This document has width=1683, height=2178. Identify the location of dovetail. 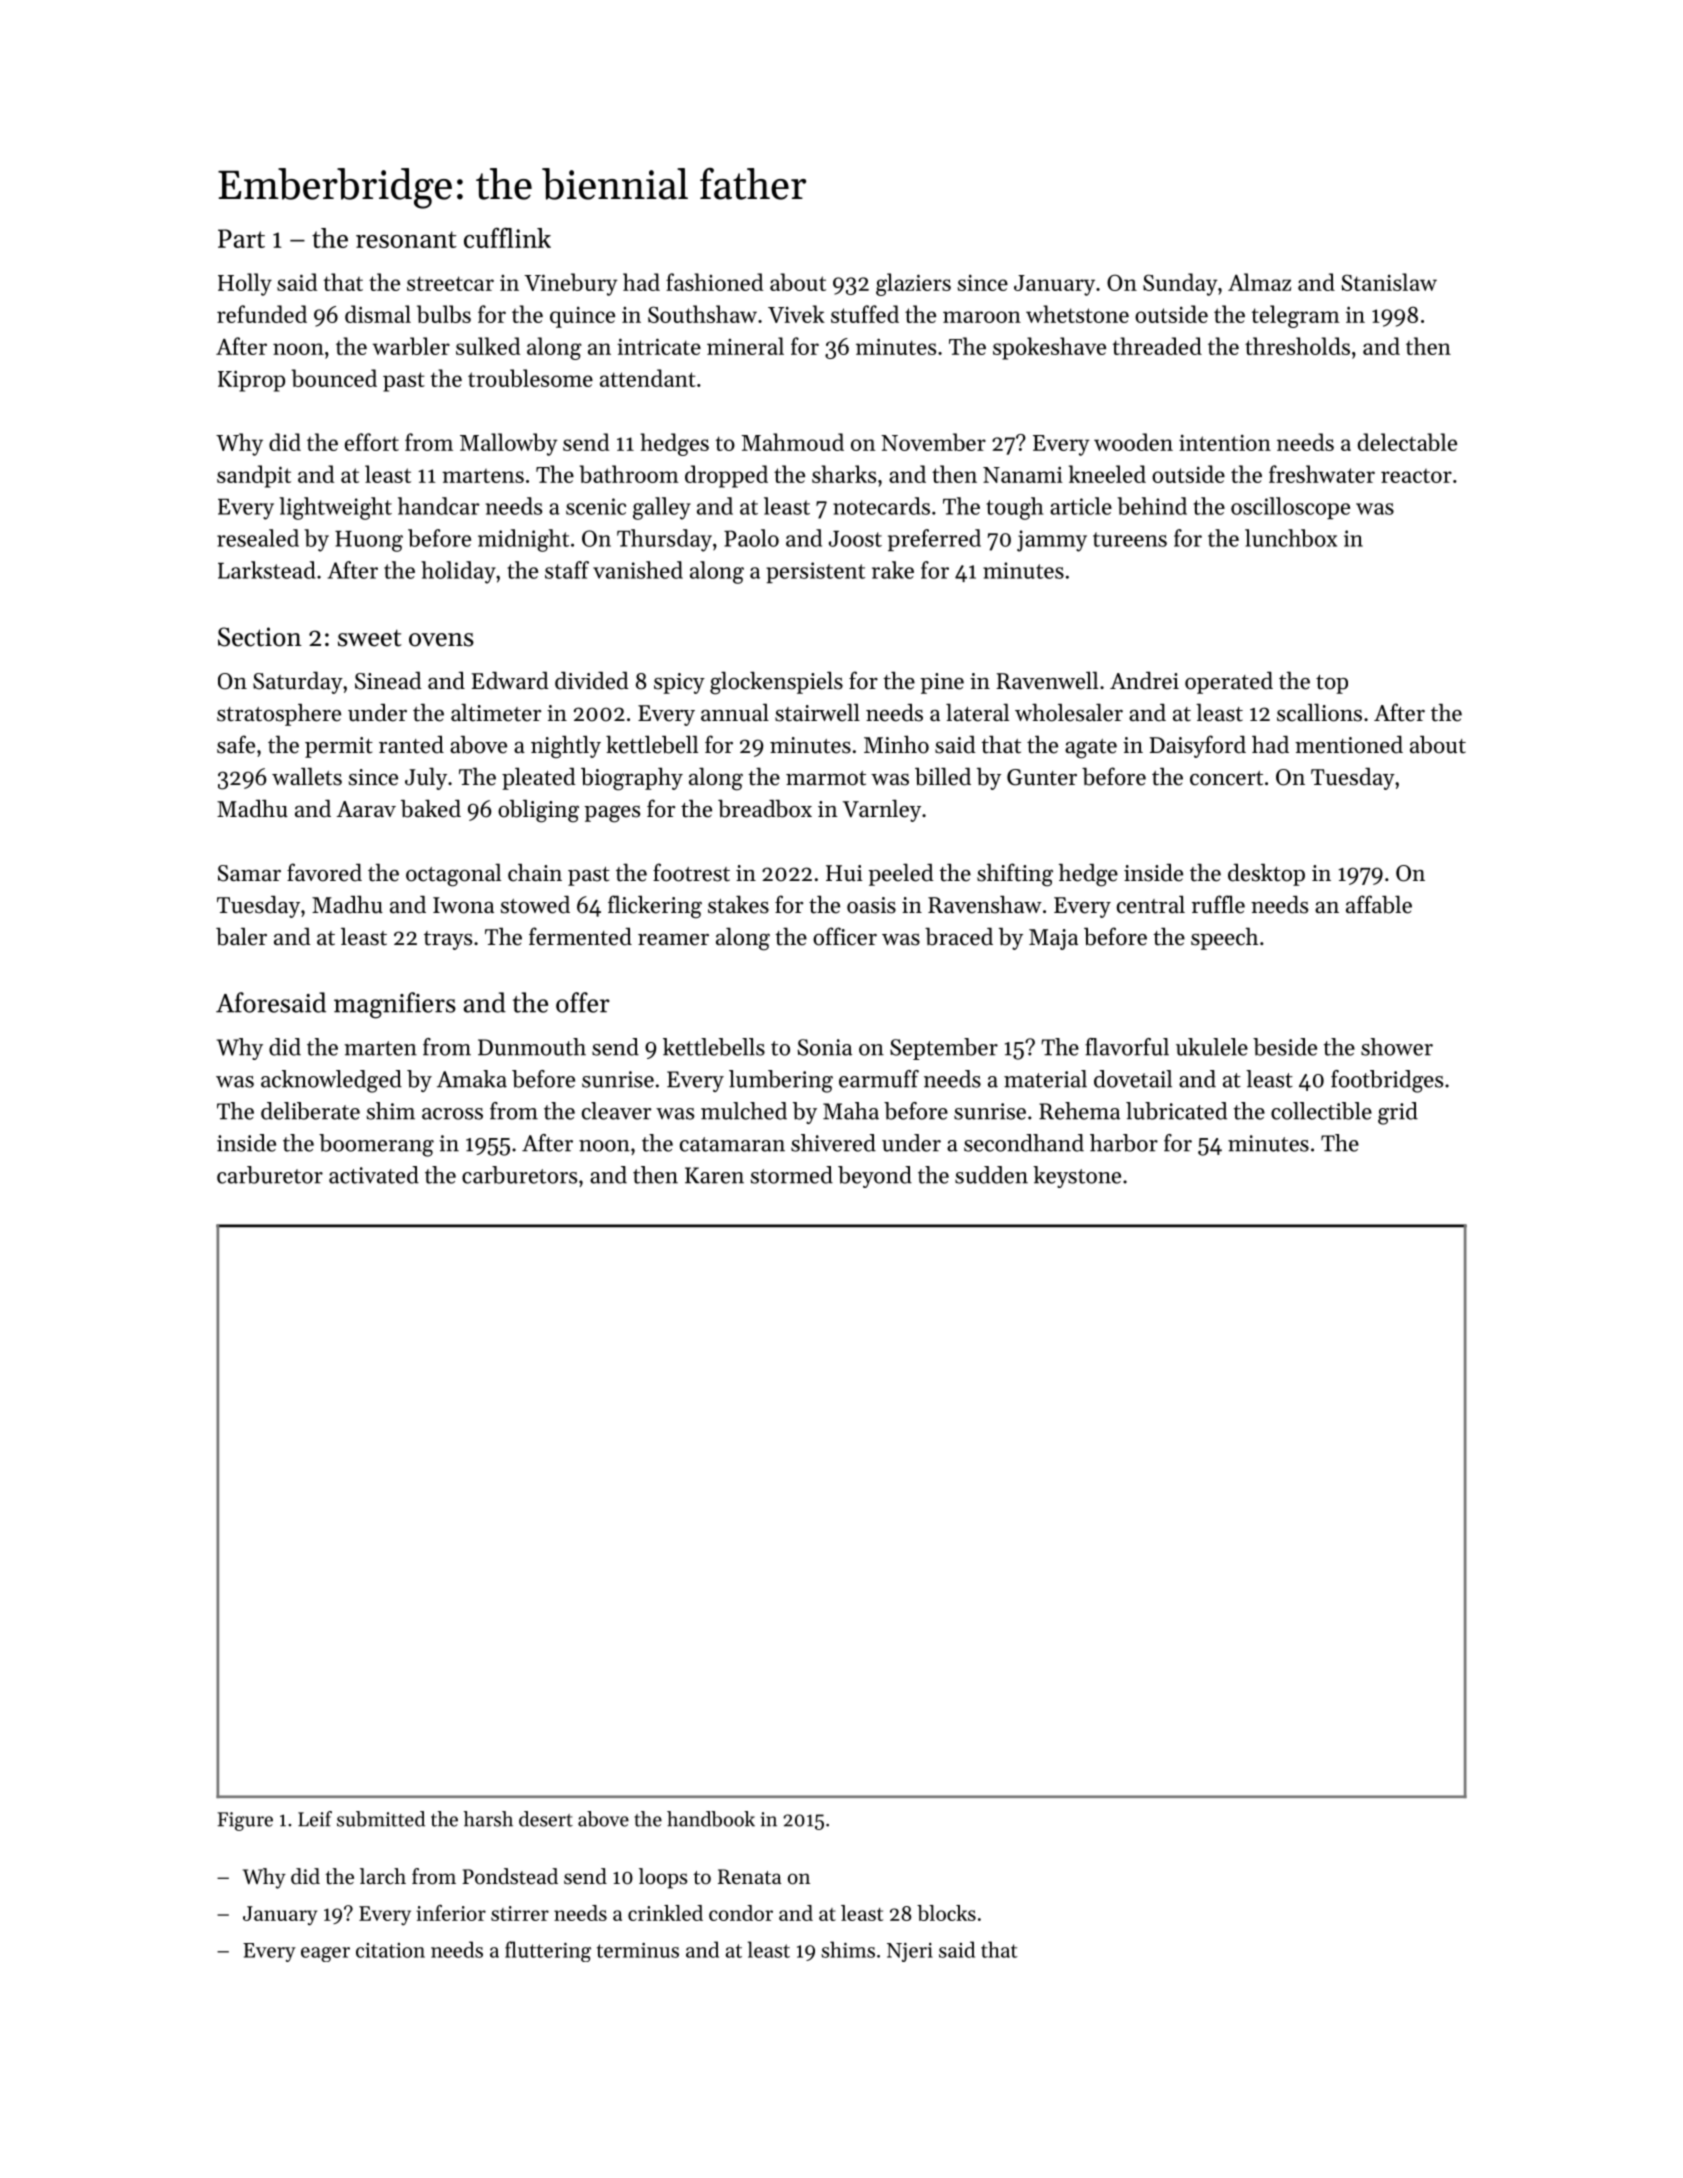
(1133, 1079).
